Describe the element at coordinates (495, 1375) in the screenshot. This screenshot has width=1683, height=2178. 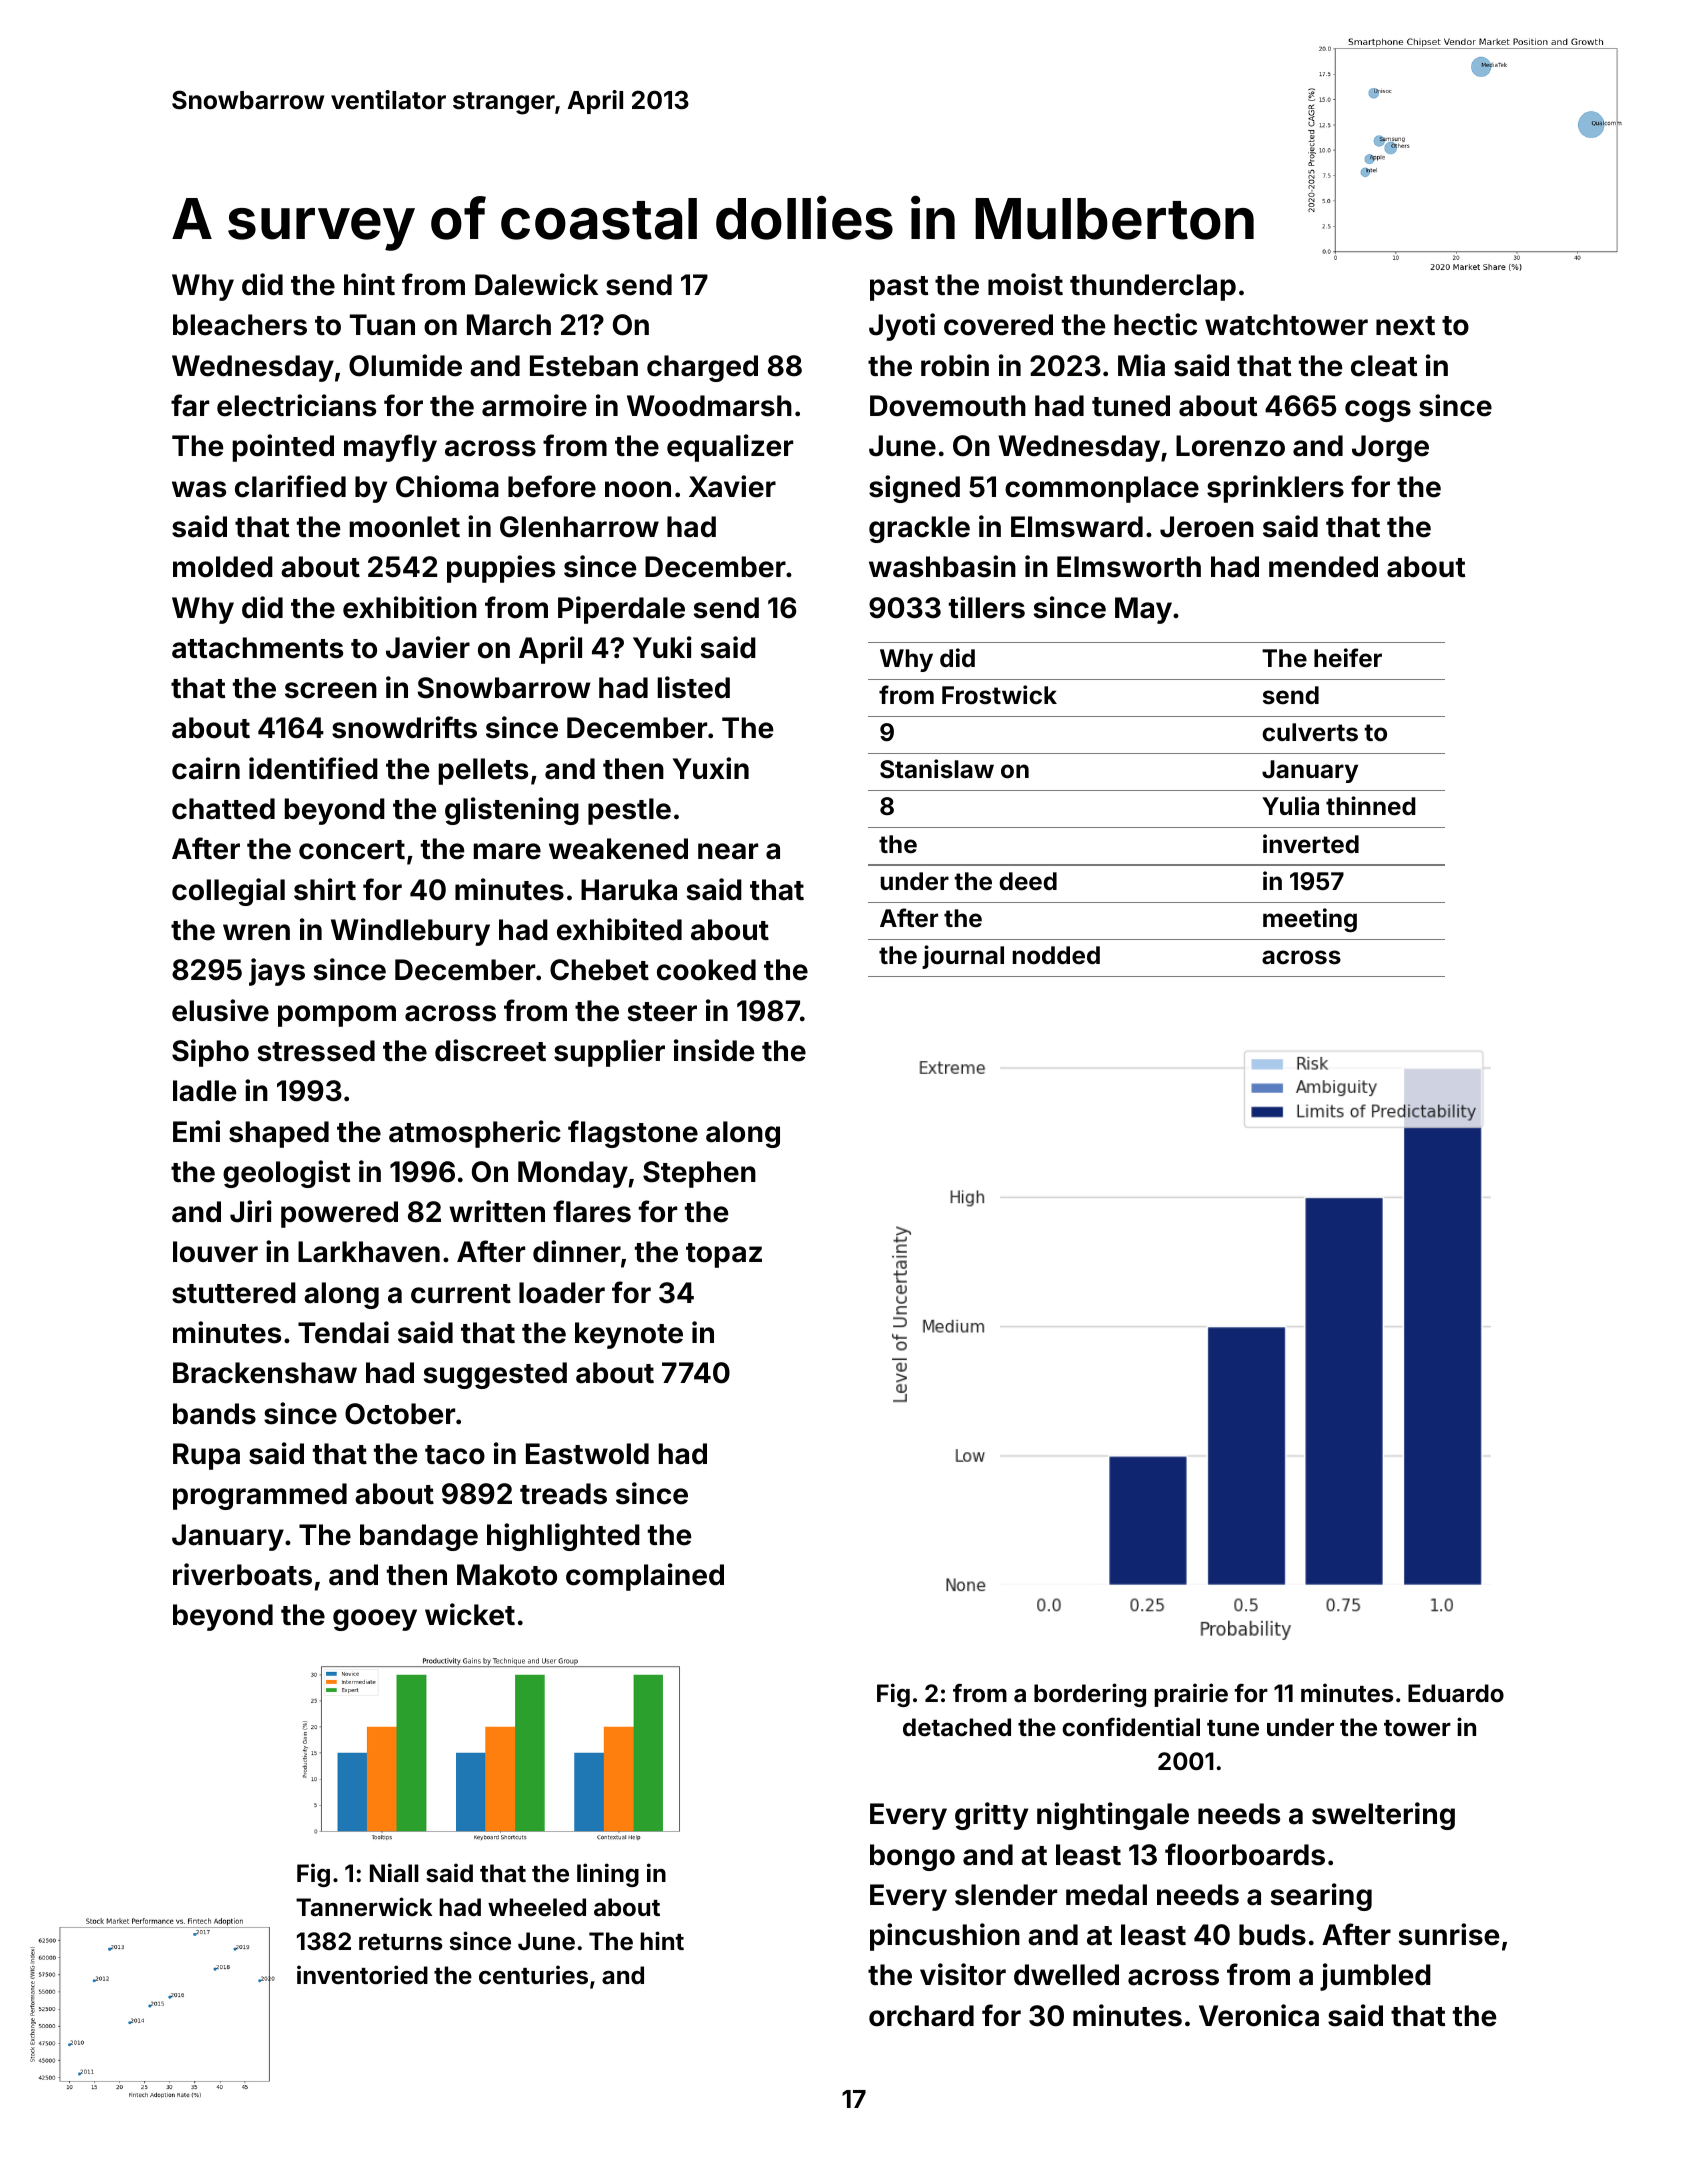
I see `suggested` at that location.
